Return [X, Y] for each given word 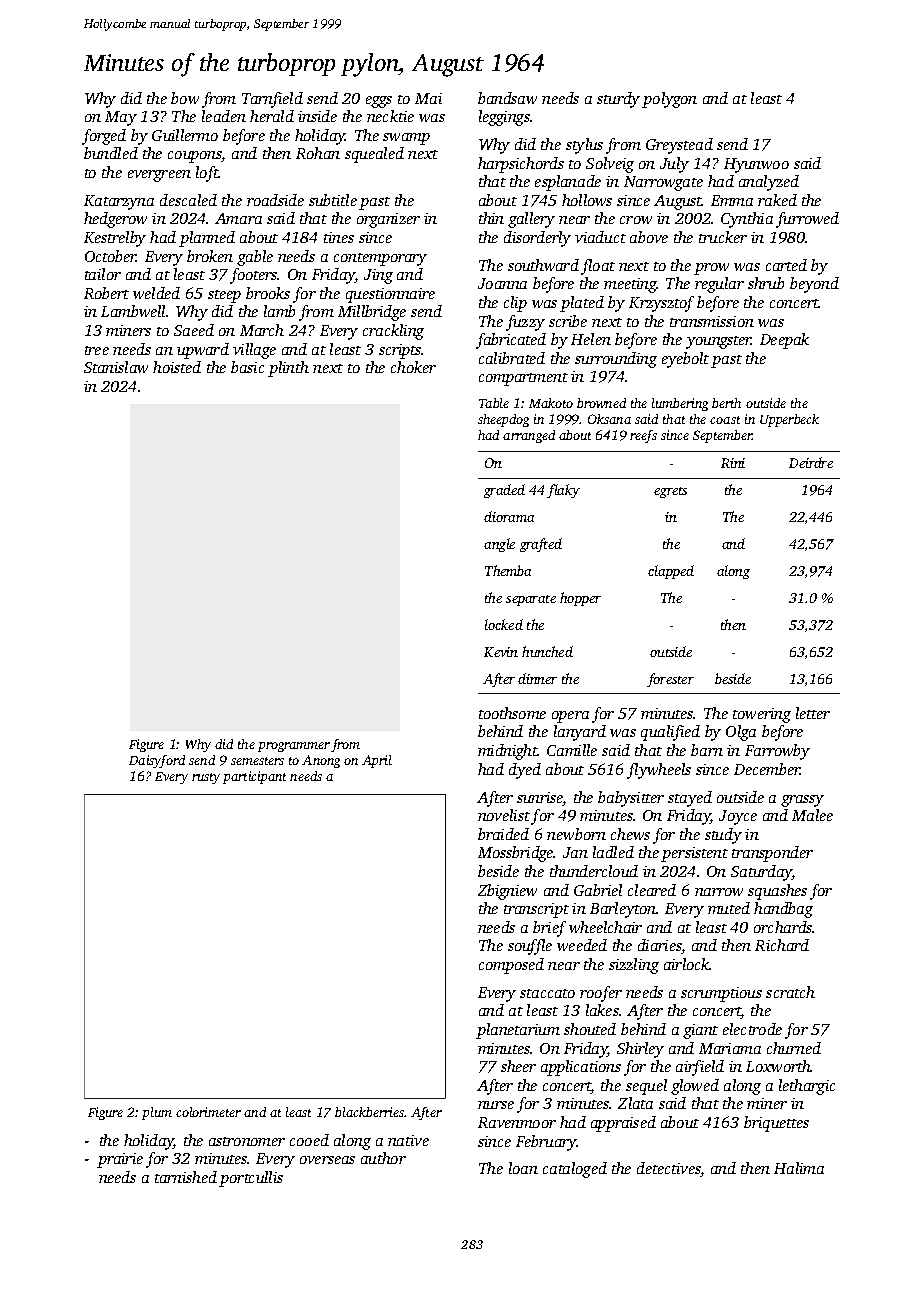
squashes [777, 892]
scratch [790, 992]
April [377, 761]
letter [813, 713]
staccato [547, 993]
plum [157, 1113]
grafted [541, 545]
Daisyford [157, 761]
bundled [111, 153]
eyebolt [685, 360]
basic [247, 367]
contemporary [380, 259]
